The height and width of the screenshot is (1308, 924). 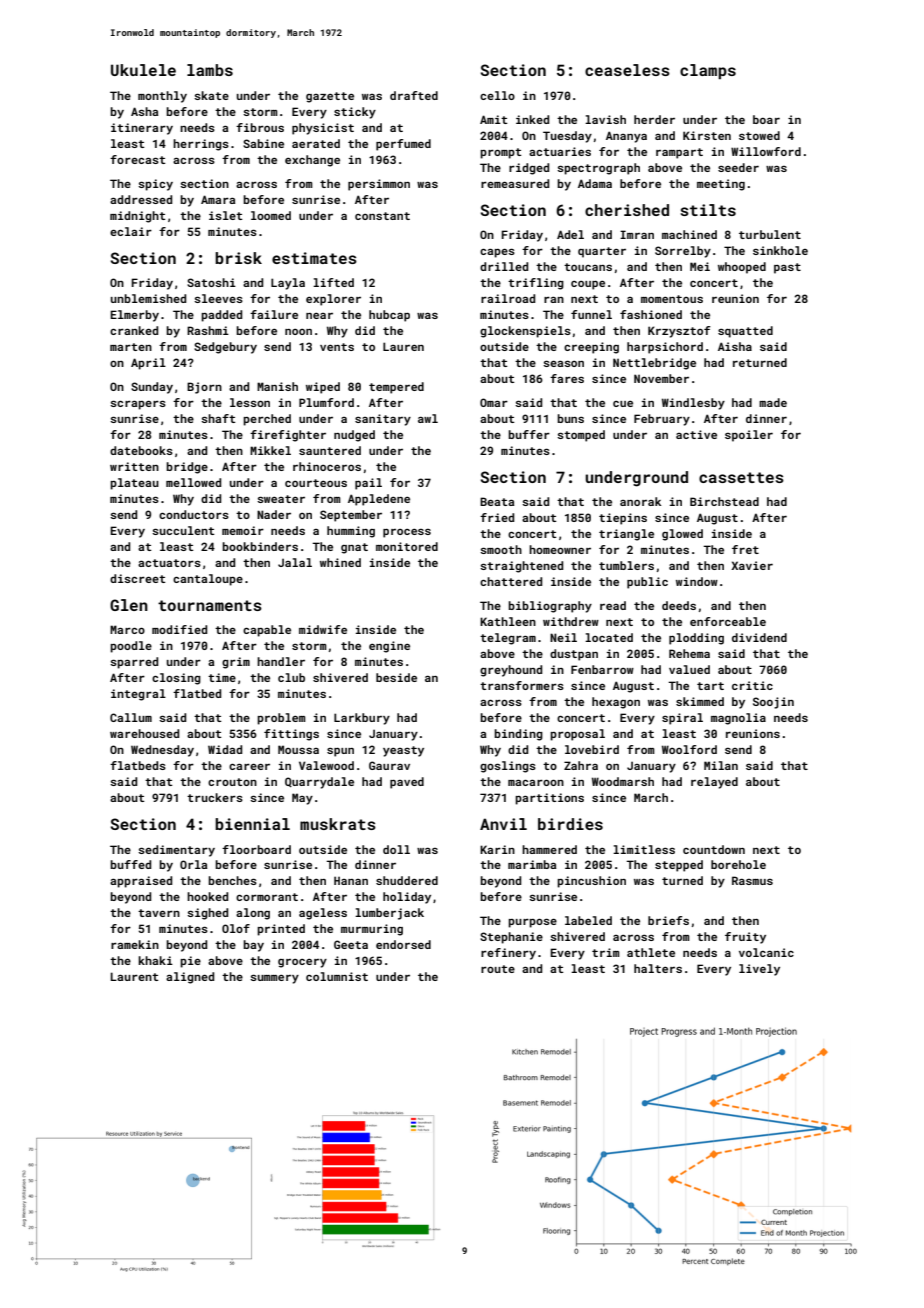 I want to click on squatted, so click(x=745, y=332).
